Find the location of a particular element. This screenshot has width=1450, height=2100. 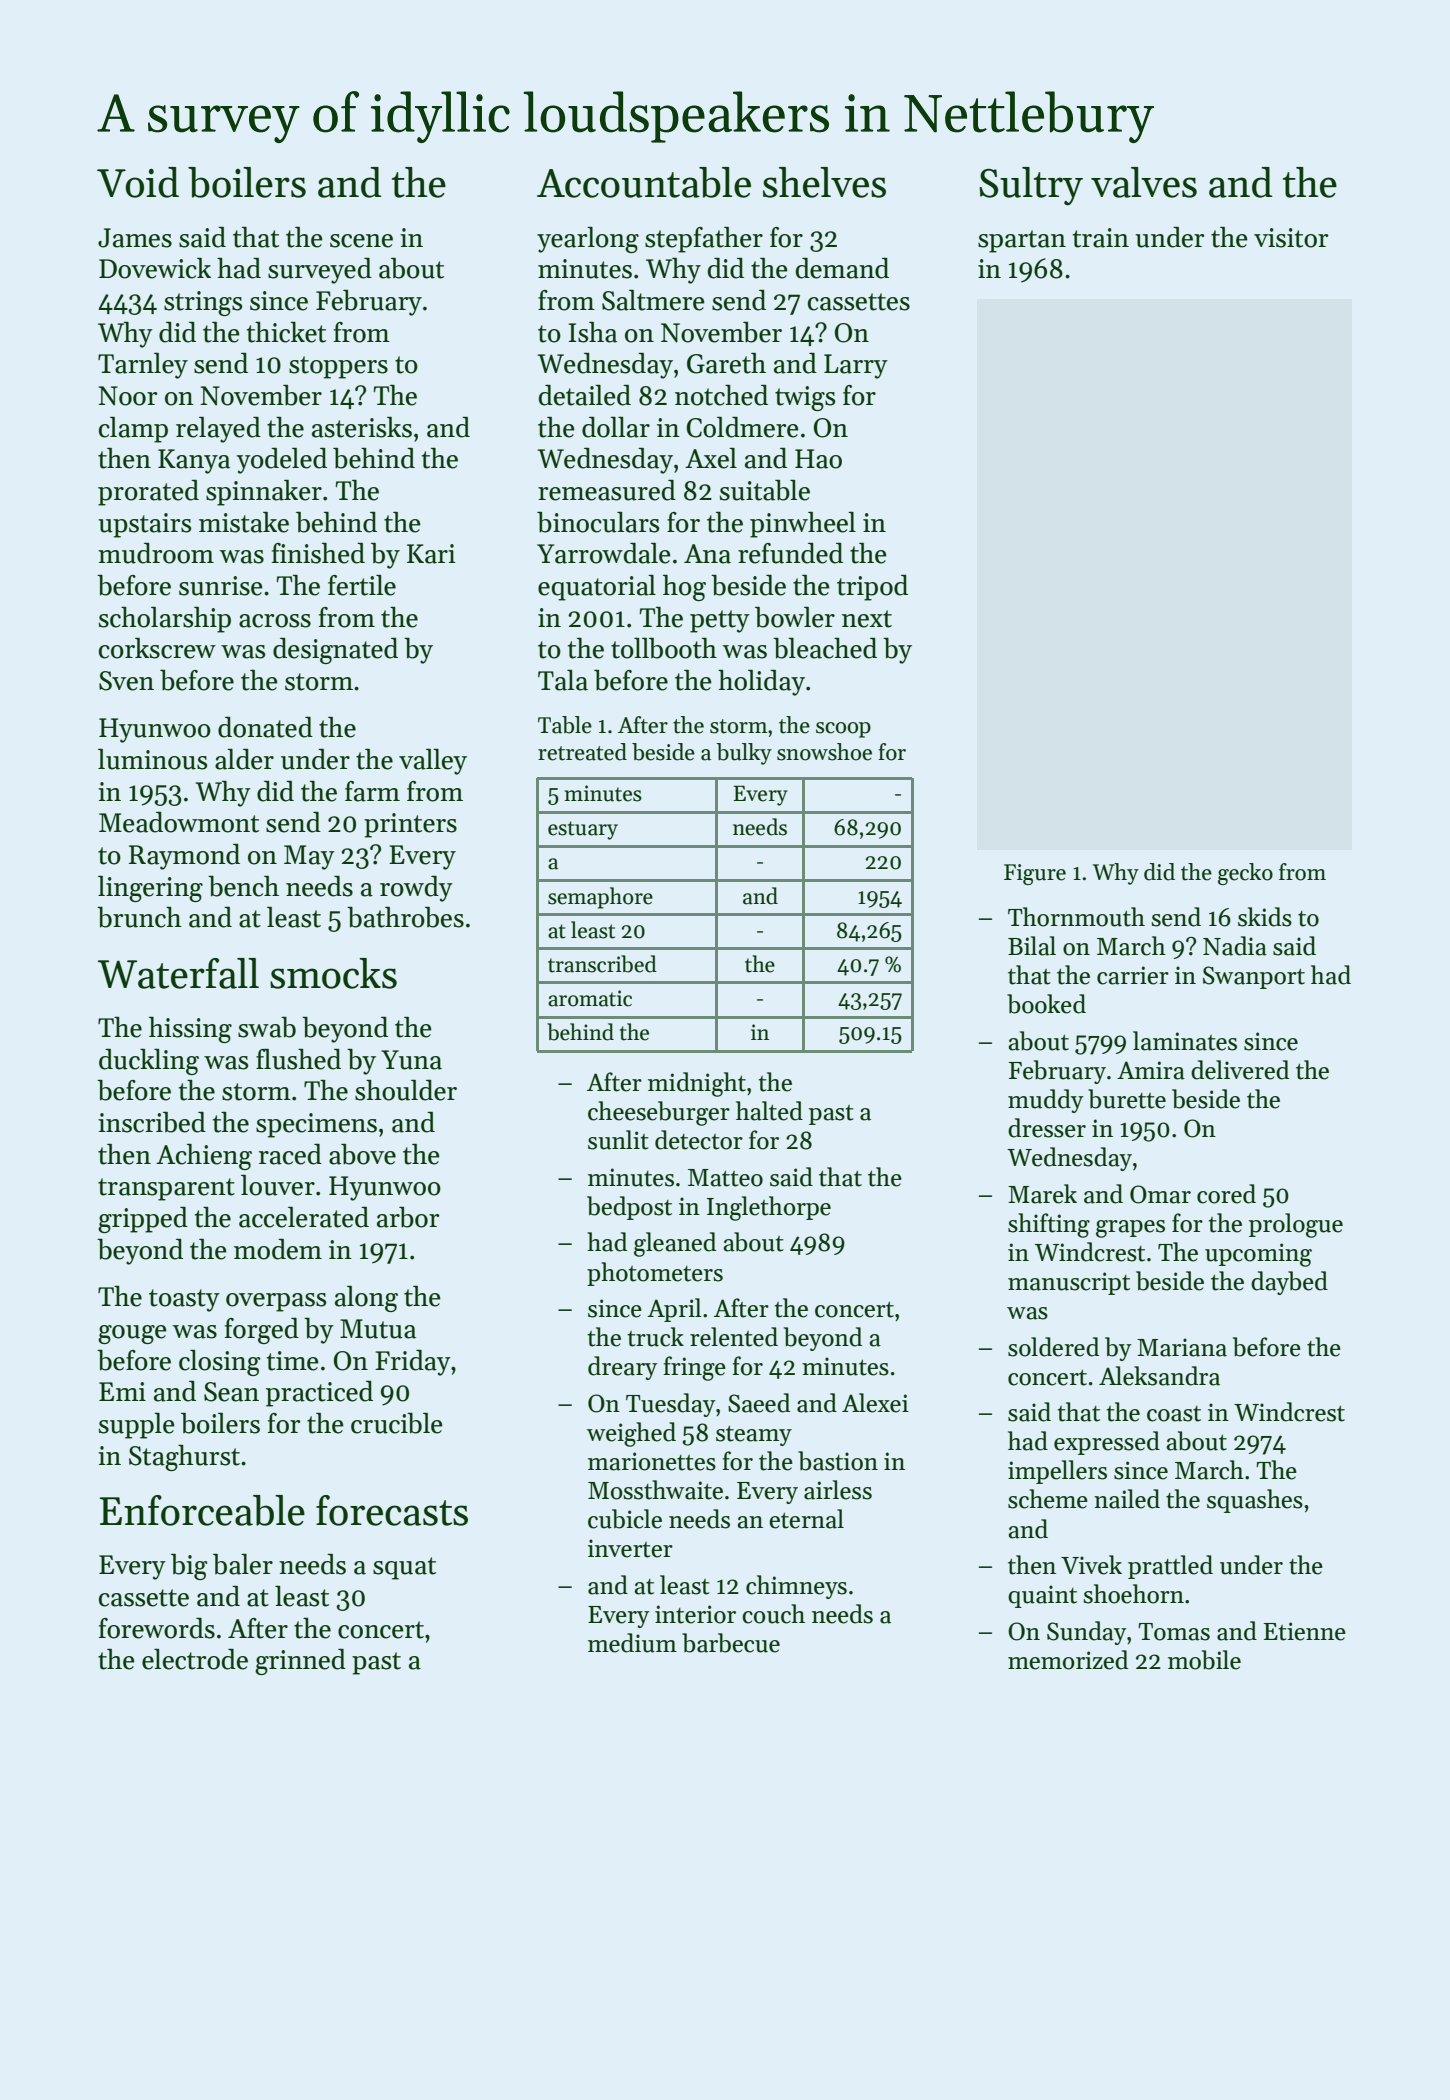

gecko is located at coordinates (1245, 874).
